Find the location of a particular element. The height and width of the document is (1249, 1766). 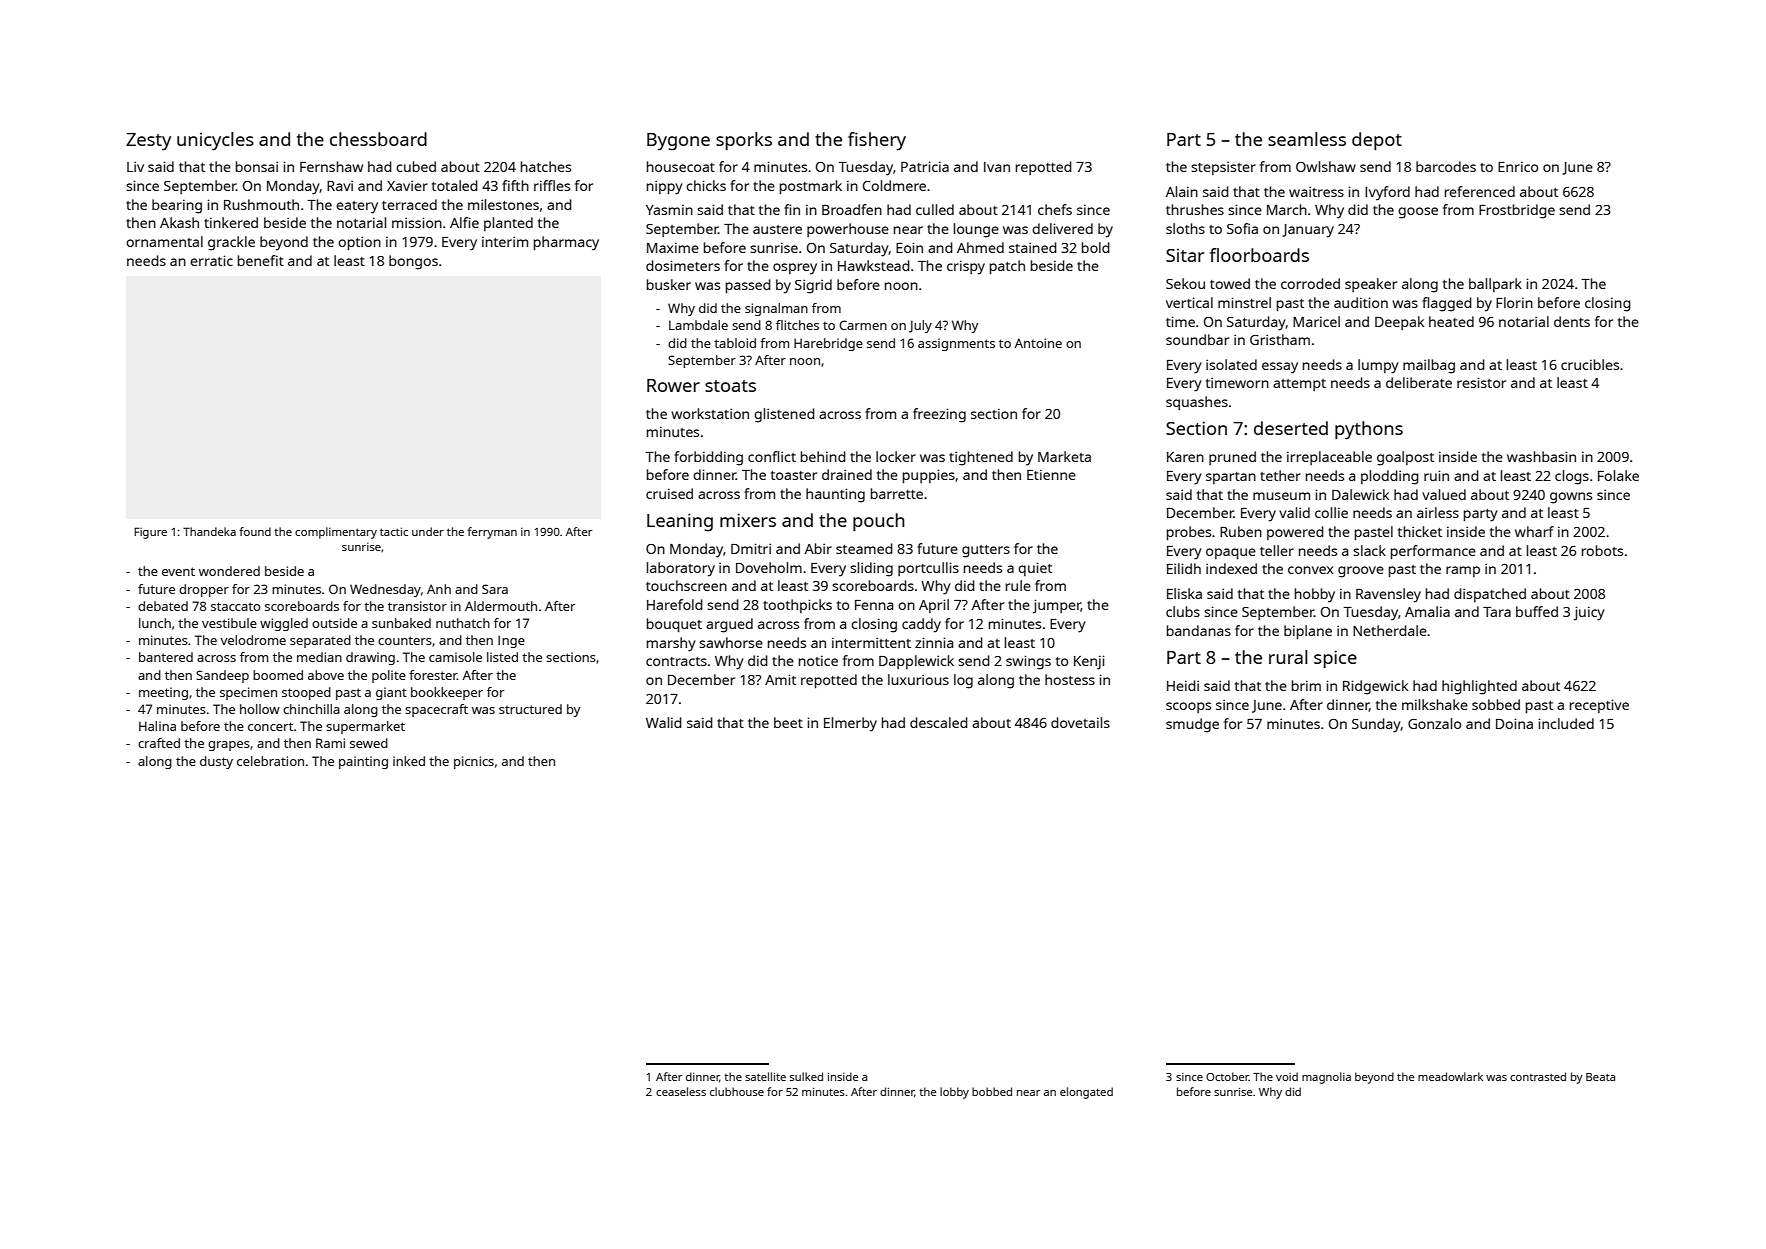

benefit is located at coordinates (261, 260).
